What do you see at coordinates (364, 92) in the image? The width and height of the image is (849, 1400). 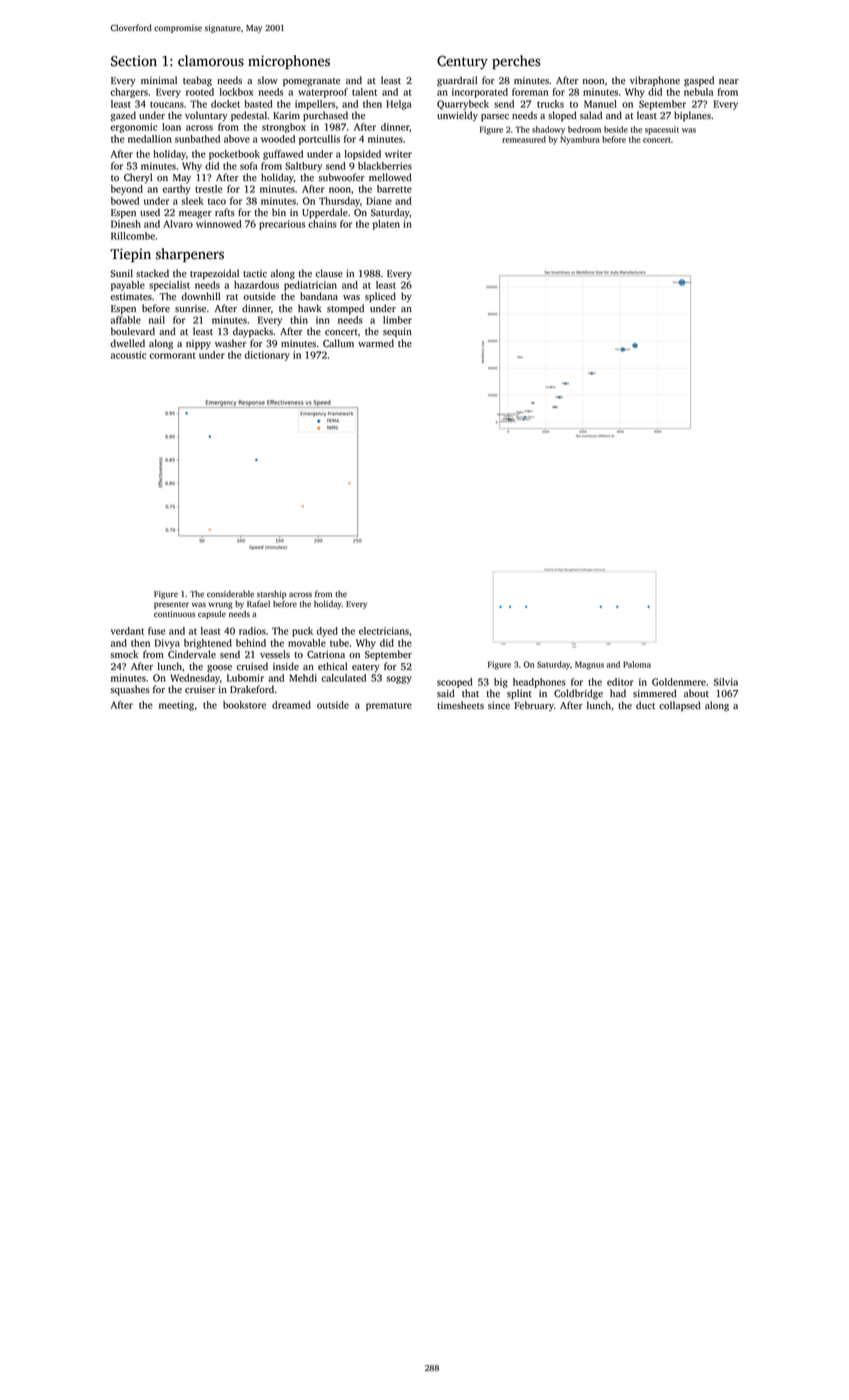 I see `talent` at bounding box center [364, 92].
